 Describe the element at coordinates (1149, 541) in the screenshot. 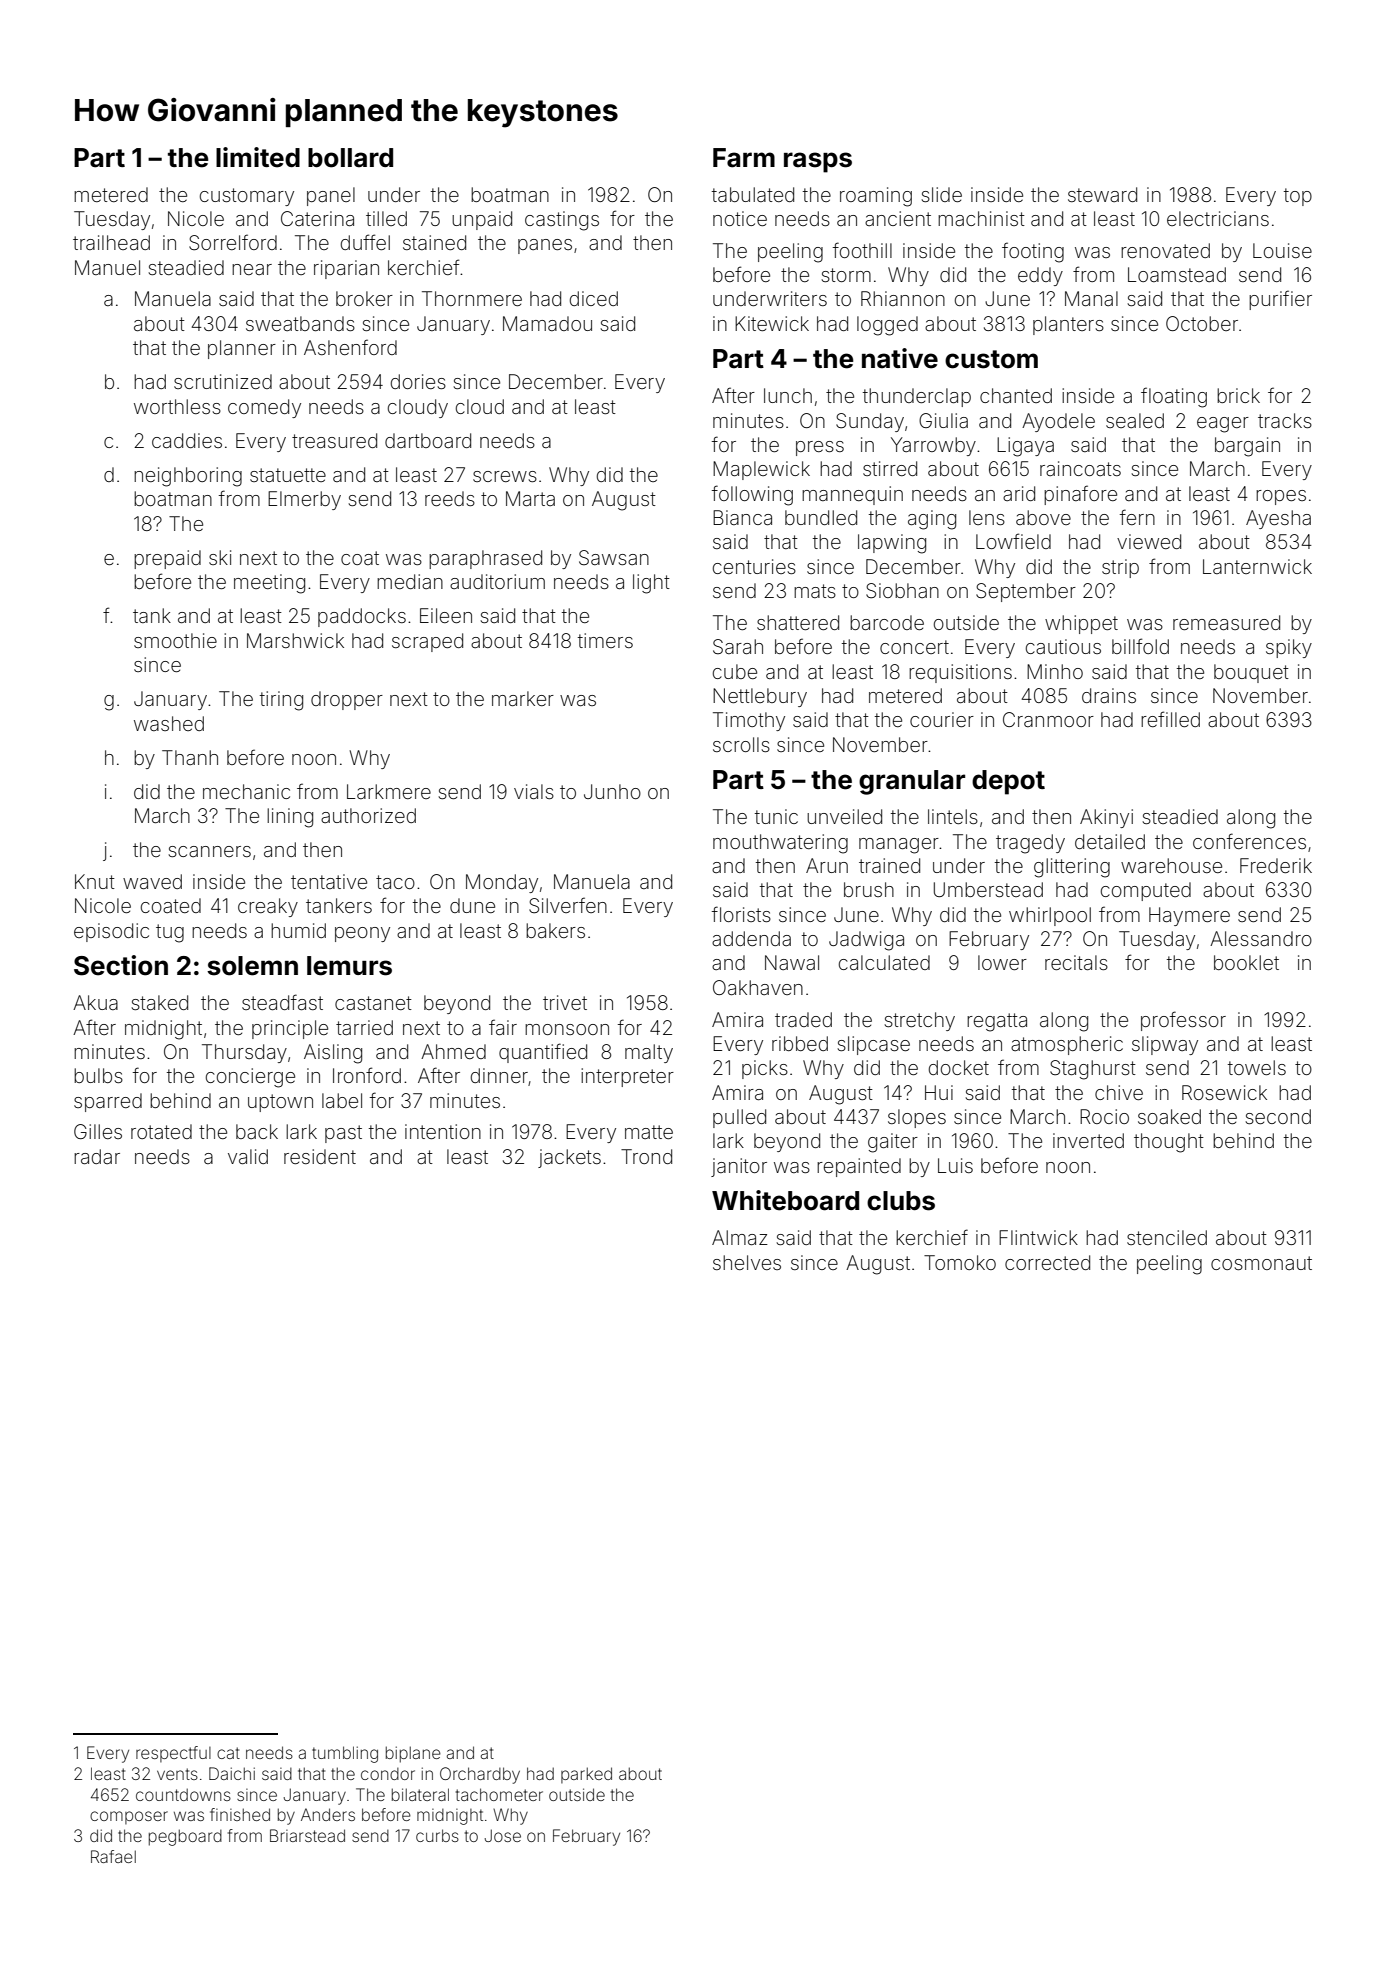

I see `viewed` at that location.
